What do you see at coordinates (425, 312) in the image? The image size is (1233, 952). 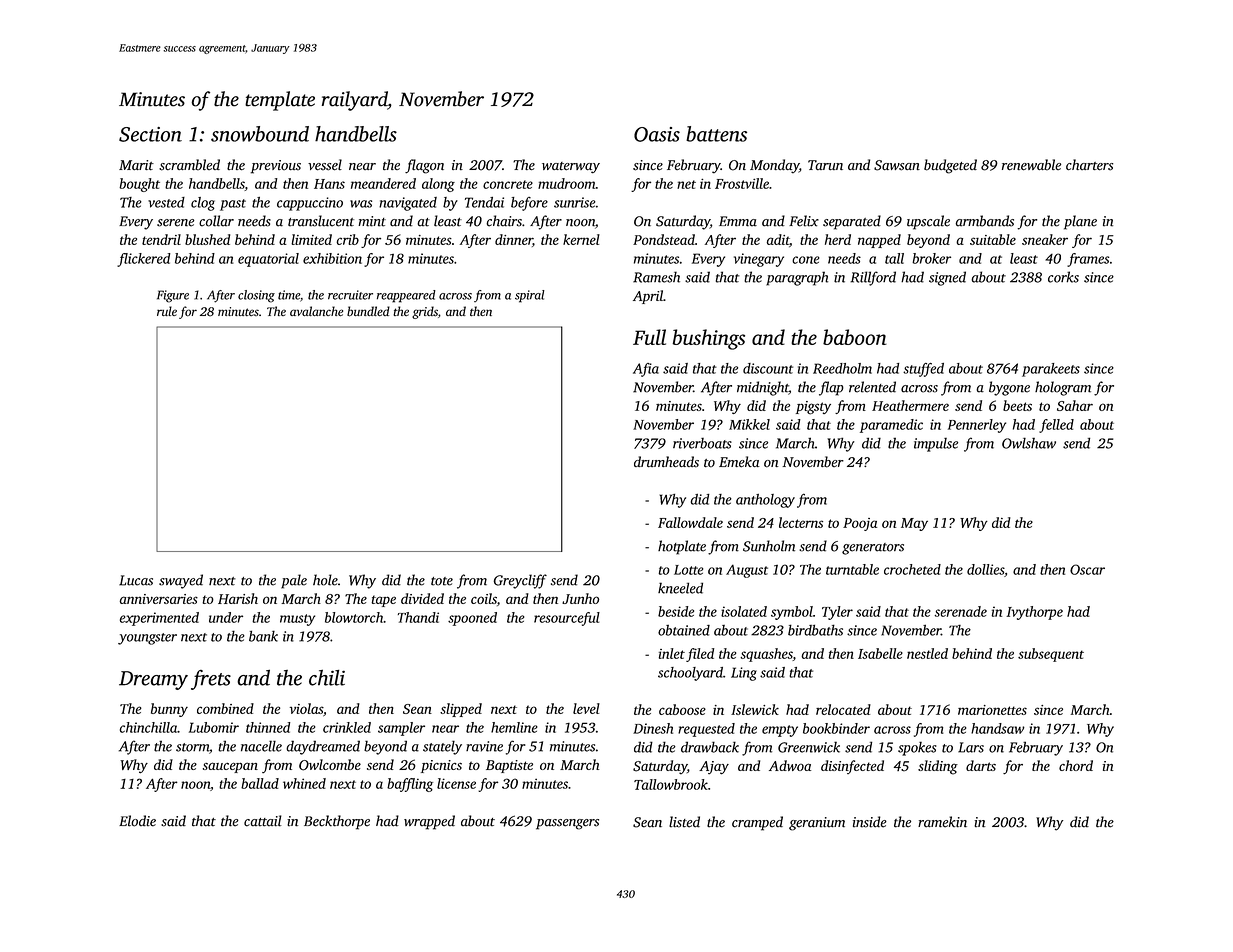 I see `grids` at bounding box center [425, 312].
